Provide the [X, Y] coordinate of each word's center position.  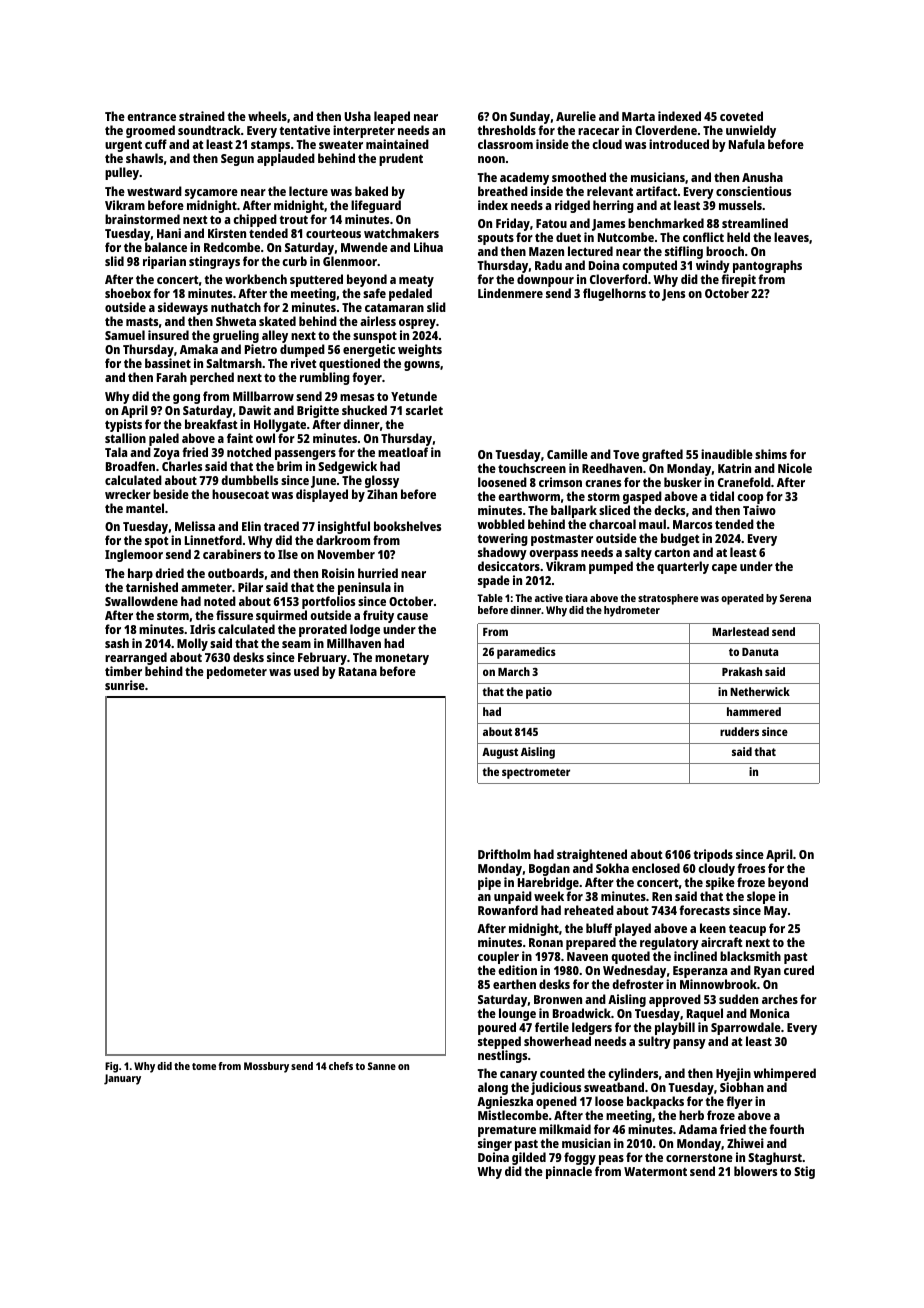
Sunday [530, 117]
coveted [741, 116]
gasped [642, 497]
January [122, 1079]
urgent [123, 147]
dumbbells [249, 480]
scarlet [424, 410]
